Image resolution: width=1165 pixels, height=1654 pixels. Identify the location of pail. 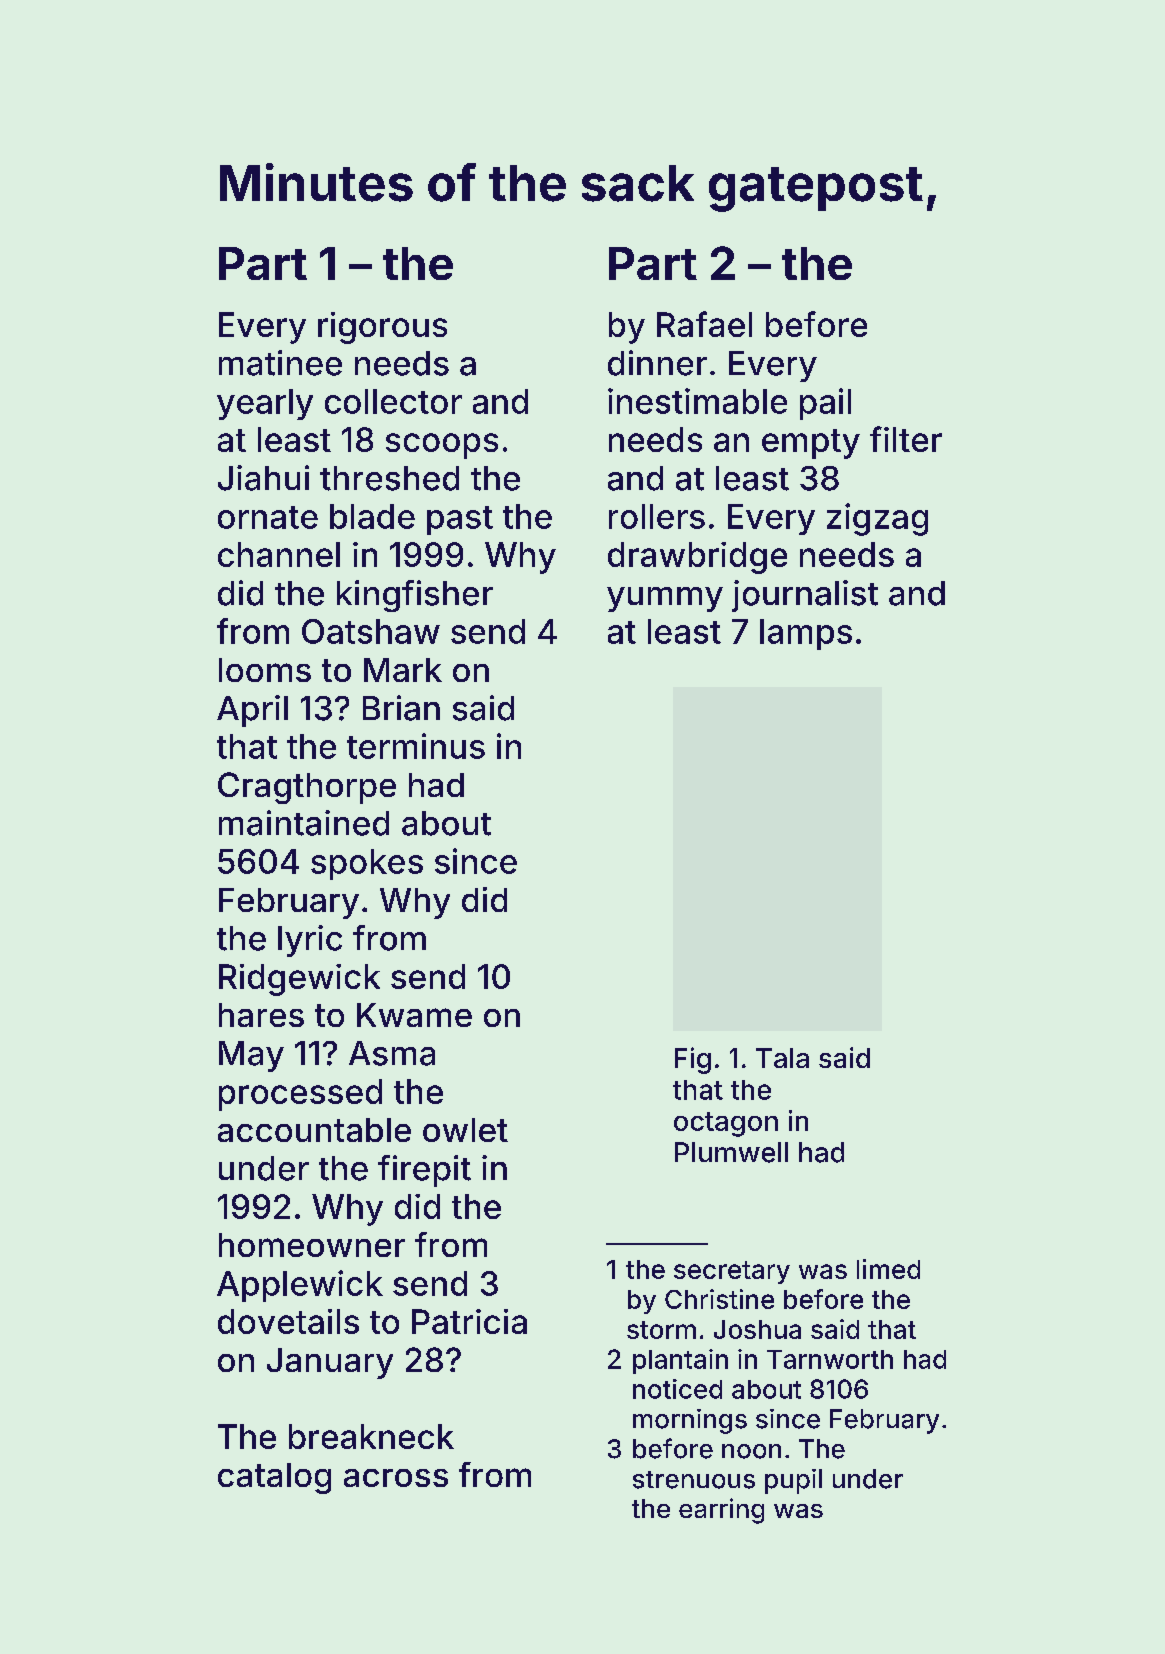
(825, 404).
